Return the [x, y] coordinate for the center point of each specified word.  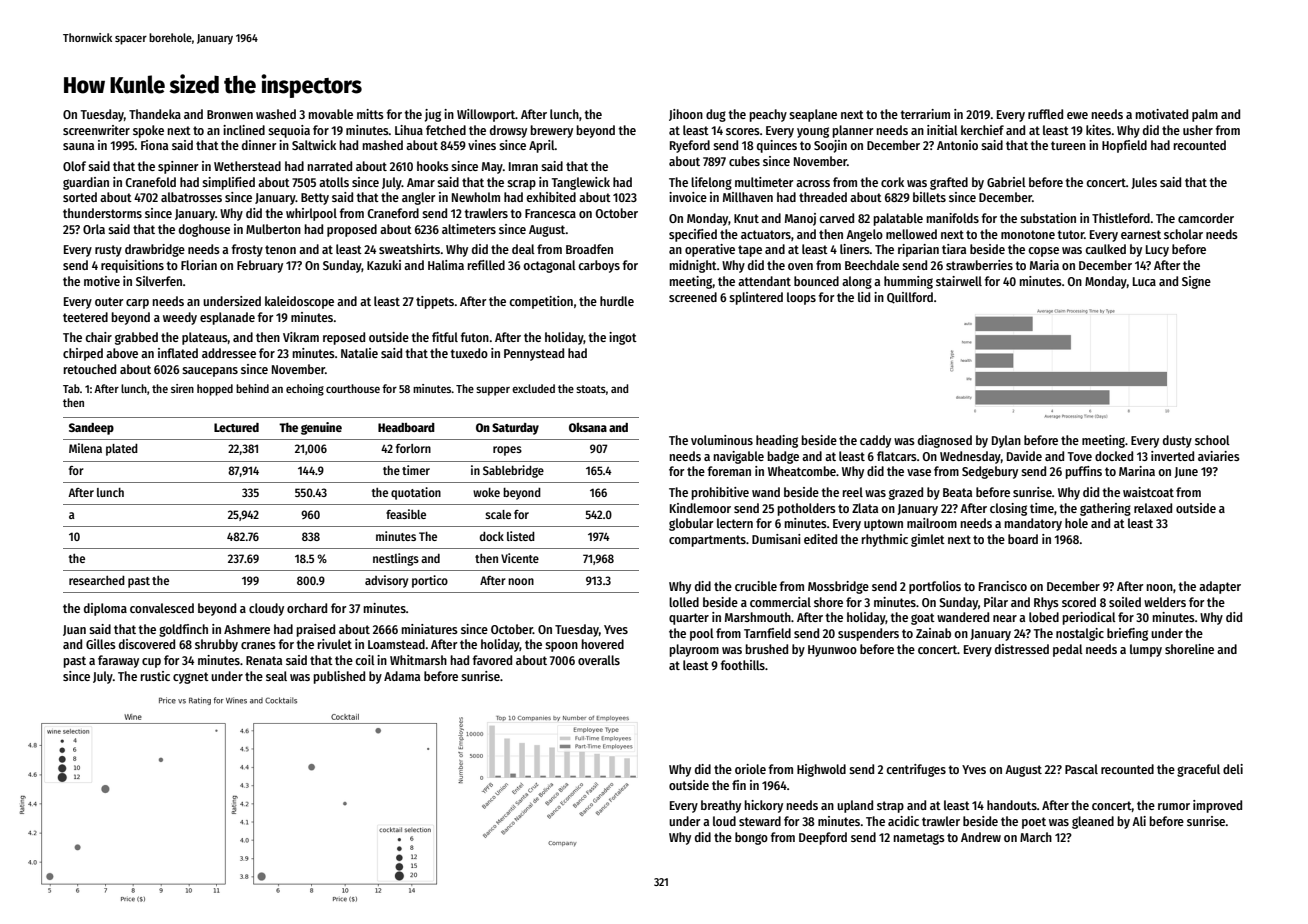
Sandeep [91, 429]
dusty [1177, 441]
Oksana [588, 427]
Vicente [520, 558]
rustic [155, 676]
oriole [750, 769]
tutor [1070, 234]
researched [97, 580]
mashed [383, 145]
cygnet [191, 678]
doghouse [204, 230]
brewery [552, 131]
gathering [1105, 509]
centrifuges [916, 770]
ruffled [1045, 114]
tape [750, 251]
